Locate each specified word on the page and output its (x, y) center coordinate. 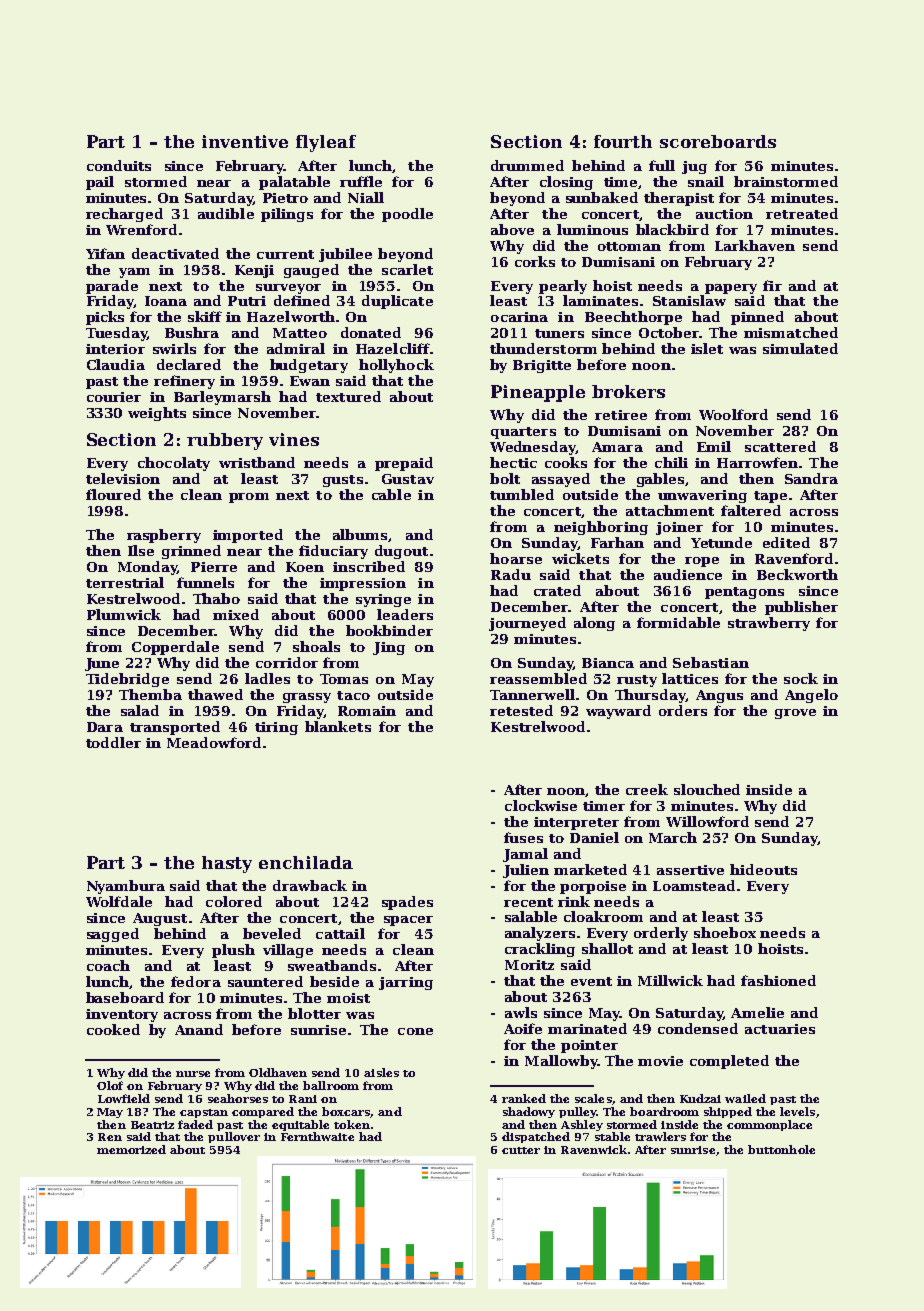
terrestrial (125, 582)
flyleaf (326, 143)
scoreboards (718, 141)
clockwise (541, 805)
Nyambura (126, 887)
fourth (623, 141)
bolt (505, 478)
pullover (234, 1137)
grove (795, 714)
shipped (728, 1112)
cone (415, 1031)
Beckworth (797, 574)
